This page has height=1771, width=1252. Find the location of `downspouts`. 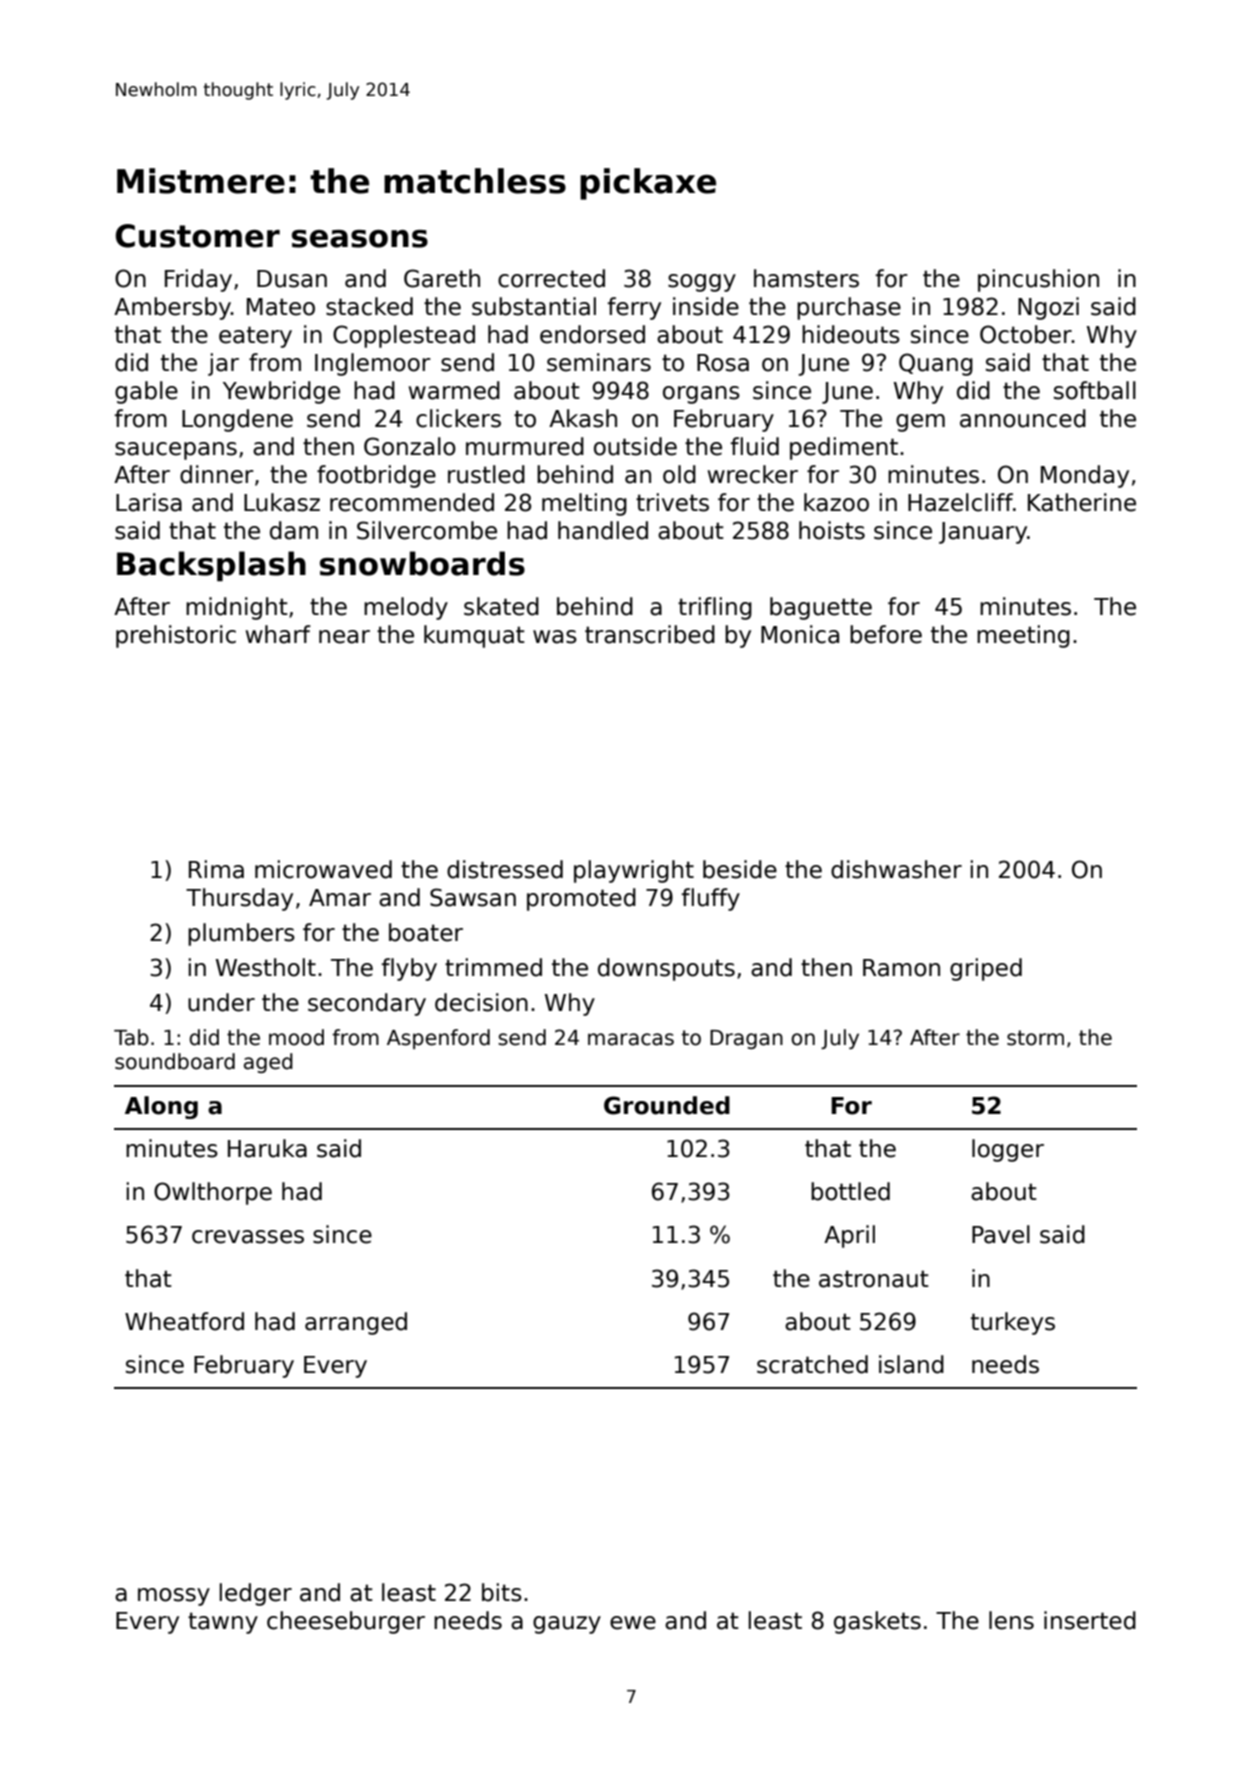

downspouts is located at coordinates (666, 969).
